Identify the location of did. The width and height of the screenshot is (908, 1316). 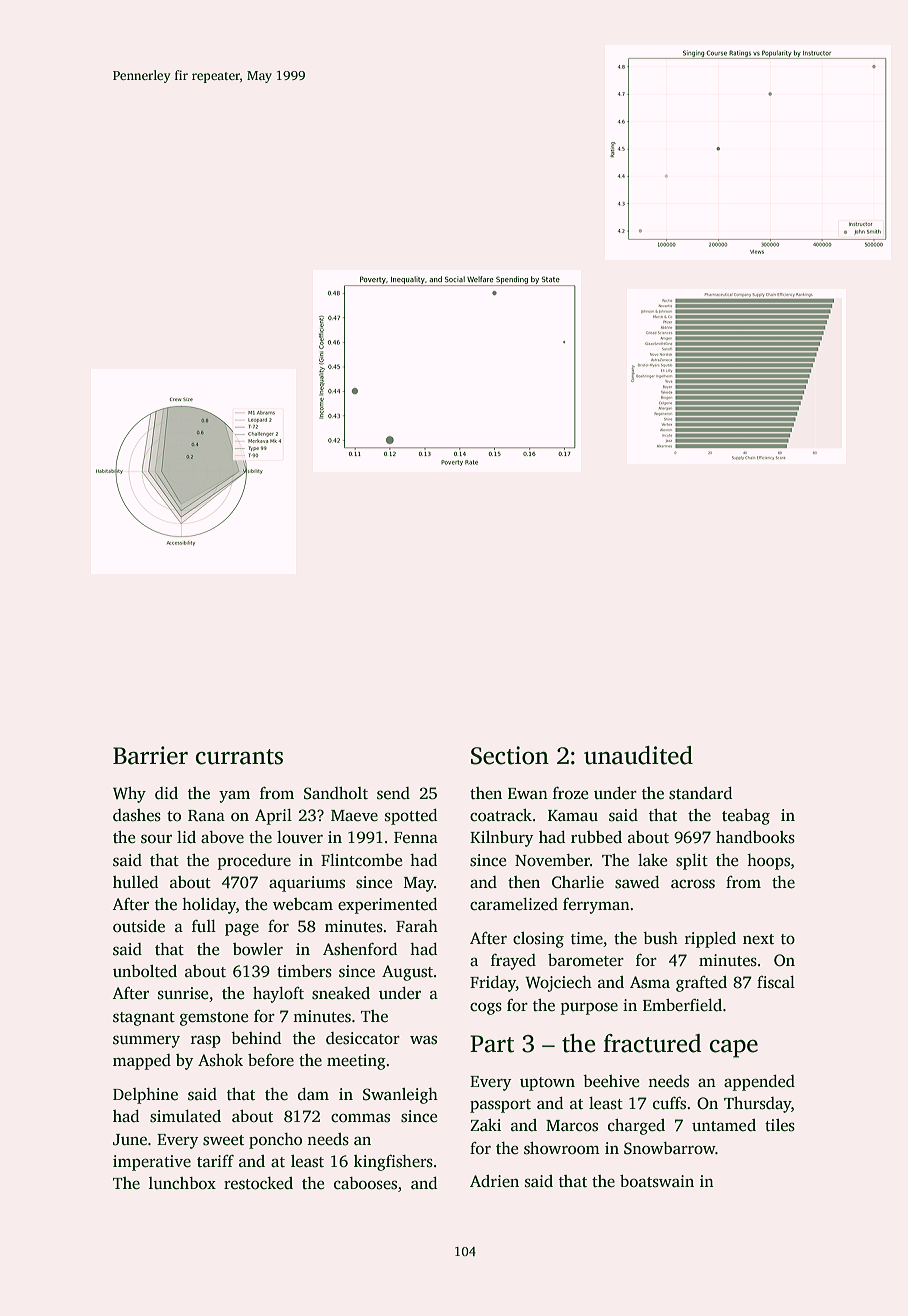
(166, 793).
